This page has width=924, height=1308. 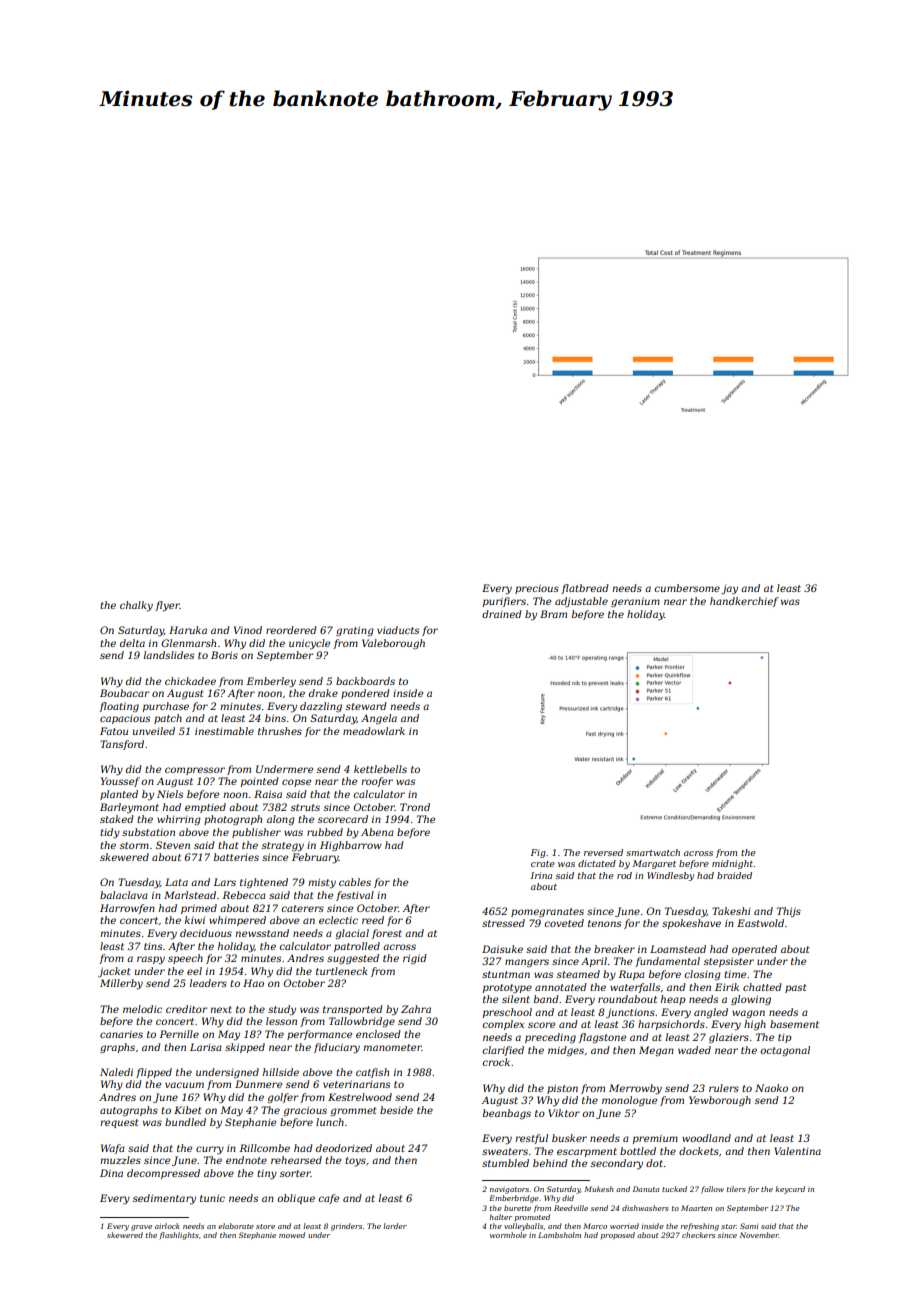 What do you see at coordinates (749, 1226) in the page?
I see `Sami` at bounding box center [749, 1226].
